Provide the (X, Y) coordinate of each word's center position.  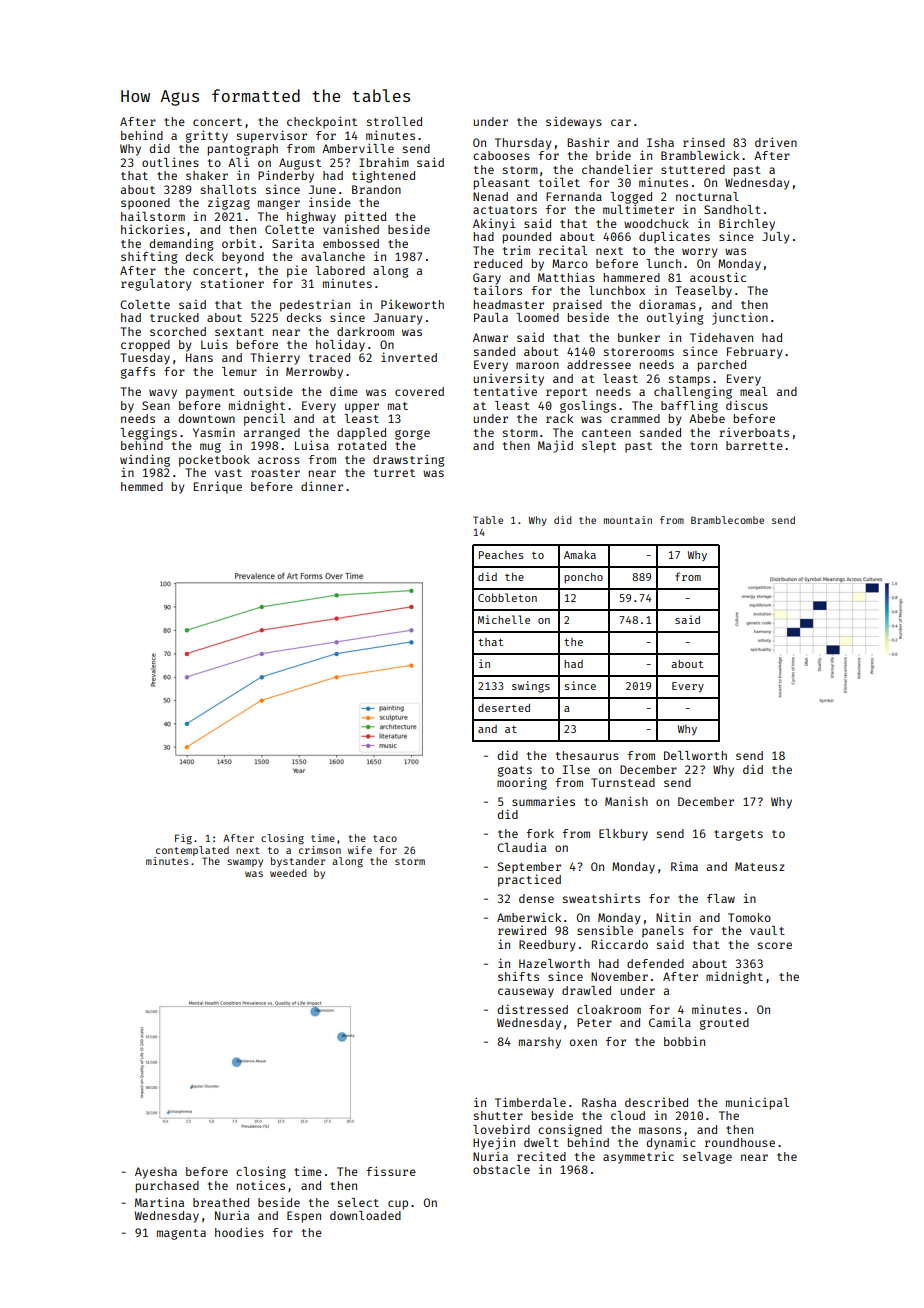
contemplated (192, 851)
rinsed (704, 142)
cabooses (501, 155)
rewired (522, 930)
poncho (583, 578)
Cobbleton (507, 597)
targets (738, 835)
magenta (181, 1234)
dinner (322, 486)
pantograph (243, 150)
